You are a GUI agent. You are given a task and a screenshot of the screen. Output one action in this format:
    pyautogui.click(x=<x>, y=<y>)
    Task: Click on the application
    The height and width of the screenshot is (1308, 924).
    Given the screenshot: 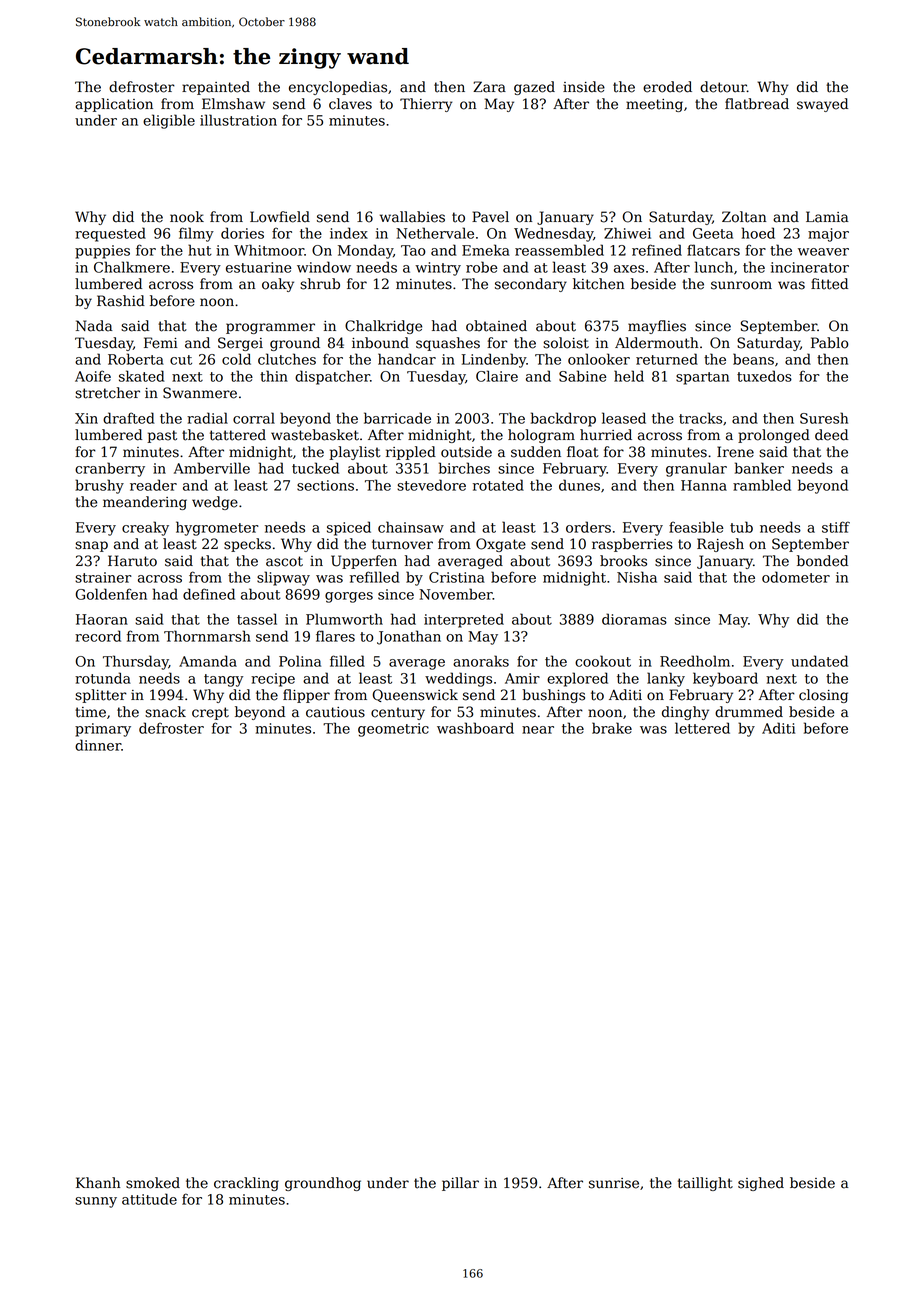 What is the action you would take?
    pyautogui.click(x=114, y=105)
